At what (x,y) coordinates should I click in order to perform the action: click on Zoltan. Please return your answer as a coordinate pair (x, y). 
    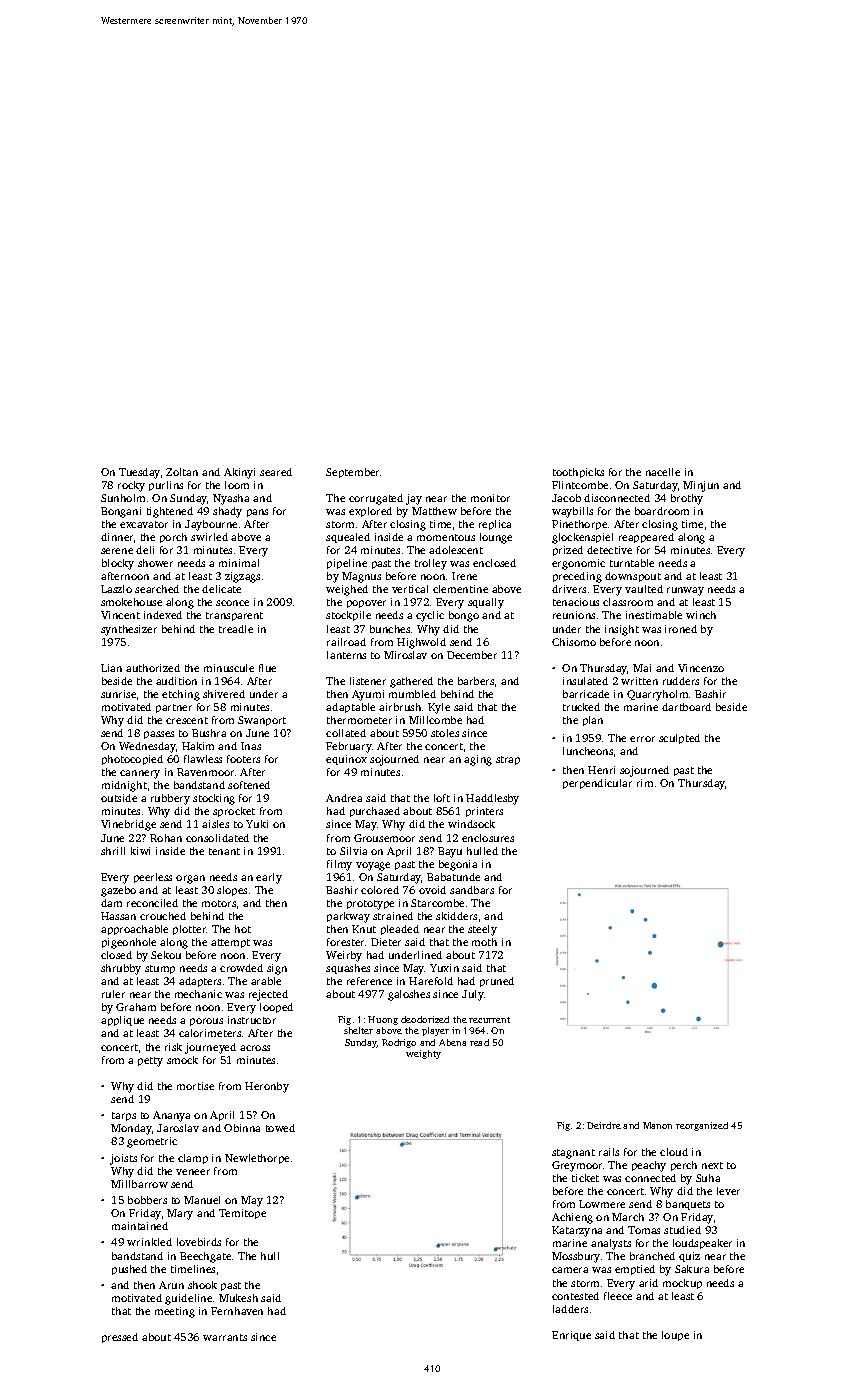
    Looking at the image, I should click on (182, 472).
